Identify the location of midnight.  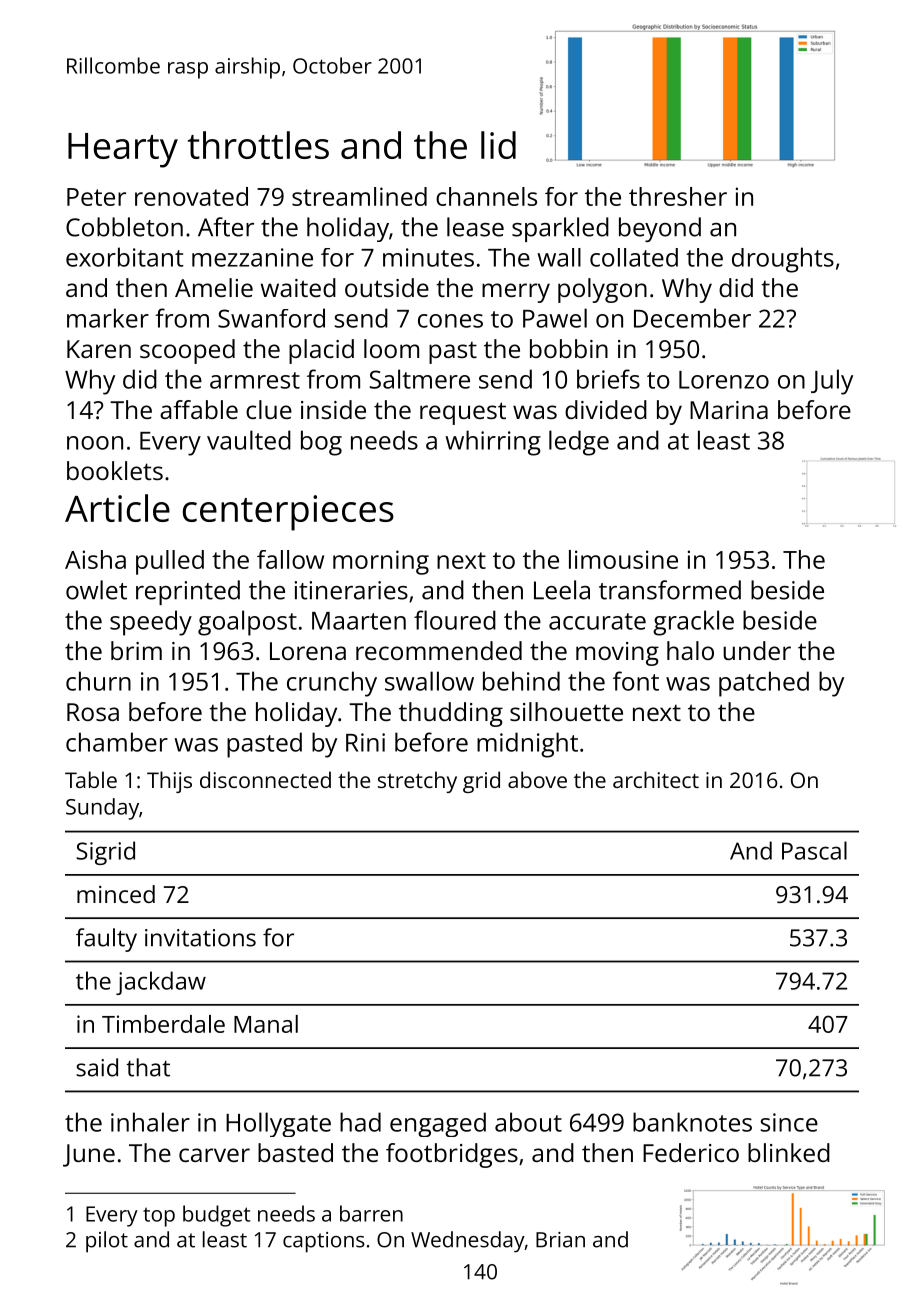
(527, 745).
